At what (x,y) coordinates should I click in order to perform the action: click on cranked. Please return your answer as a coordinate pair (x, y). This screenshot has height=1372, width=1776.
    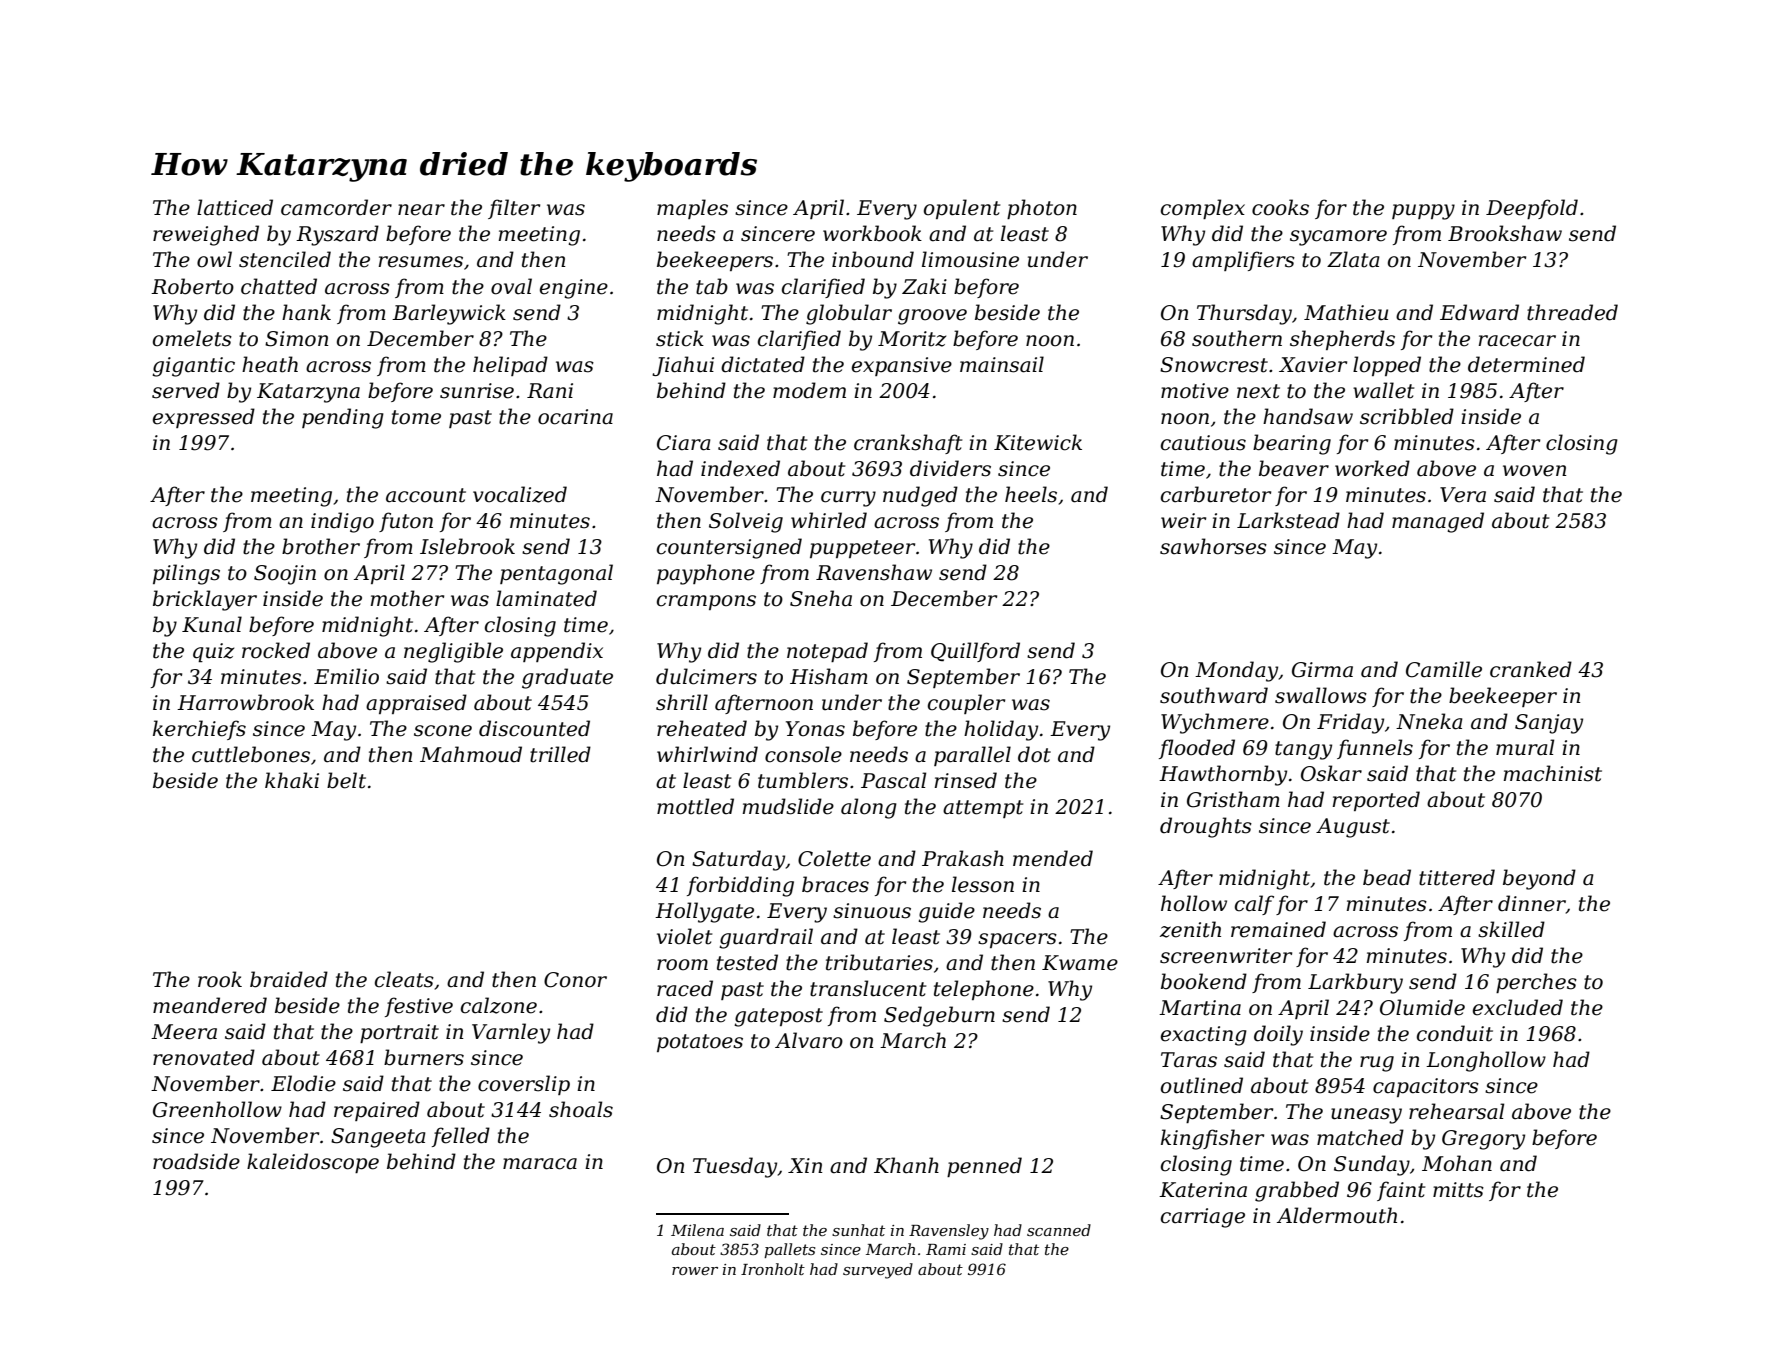
    Looking at the image, I should click on (1531, 669).
